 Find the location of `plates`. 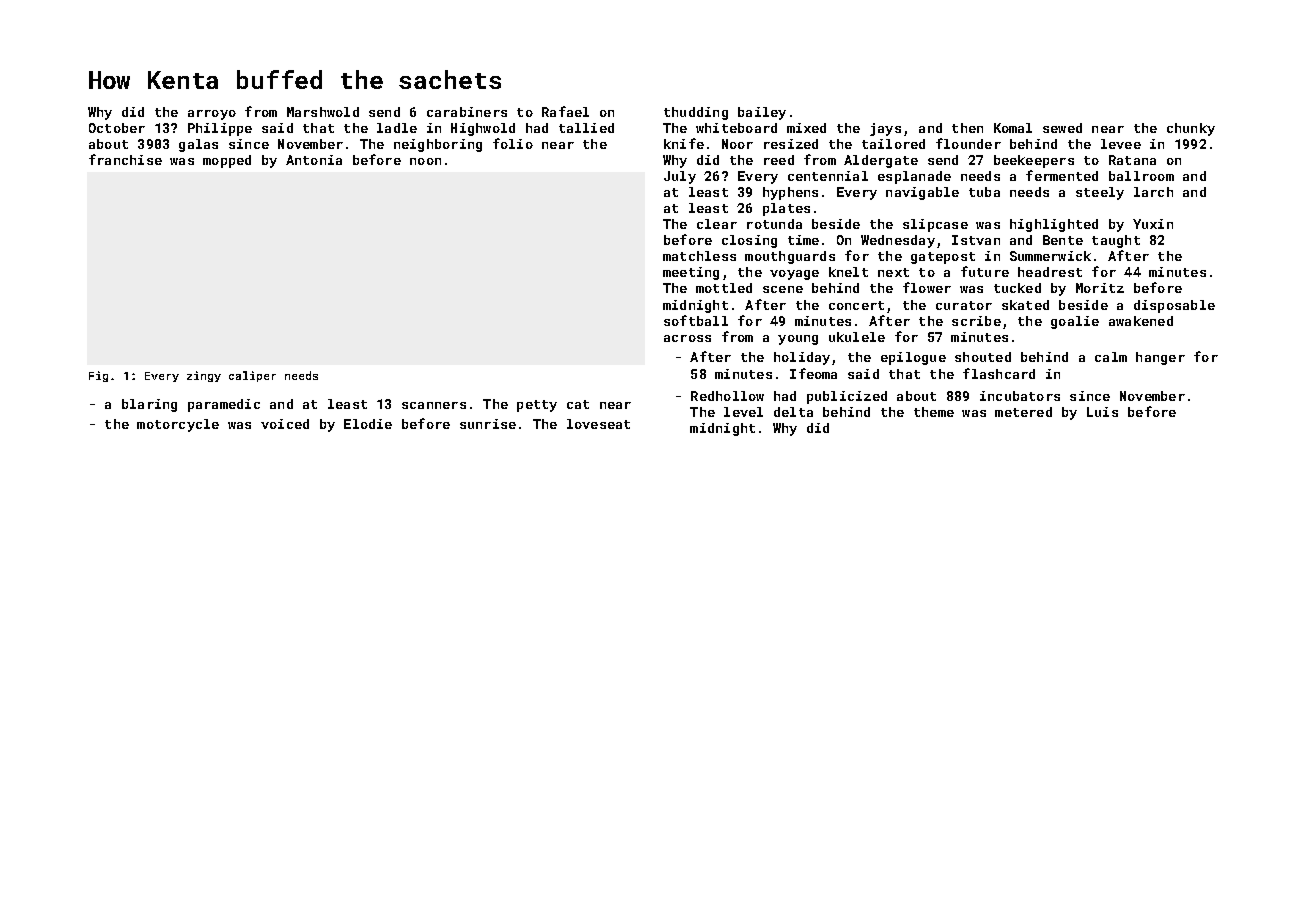

plates is located at coordinates (786, 209).
